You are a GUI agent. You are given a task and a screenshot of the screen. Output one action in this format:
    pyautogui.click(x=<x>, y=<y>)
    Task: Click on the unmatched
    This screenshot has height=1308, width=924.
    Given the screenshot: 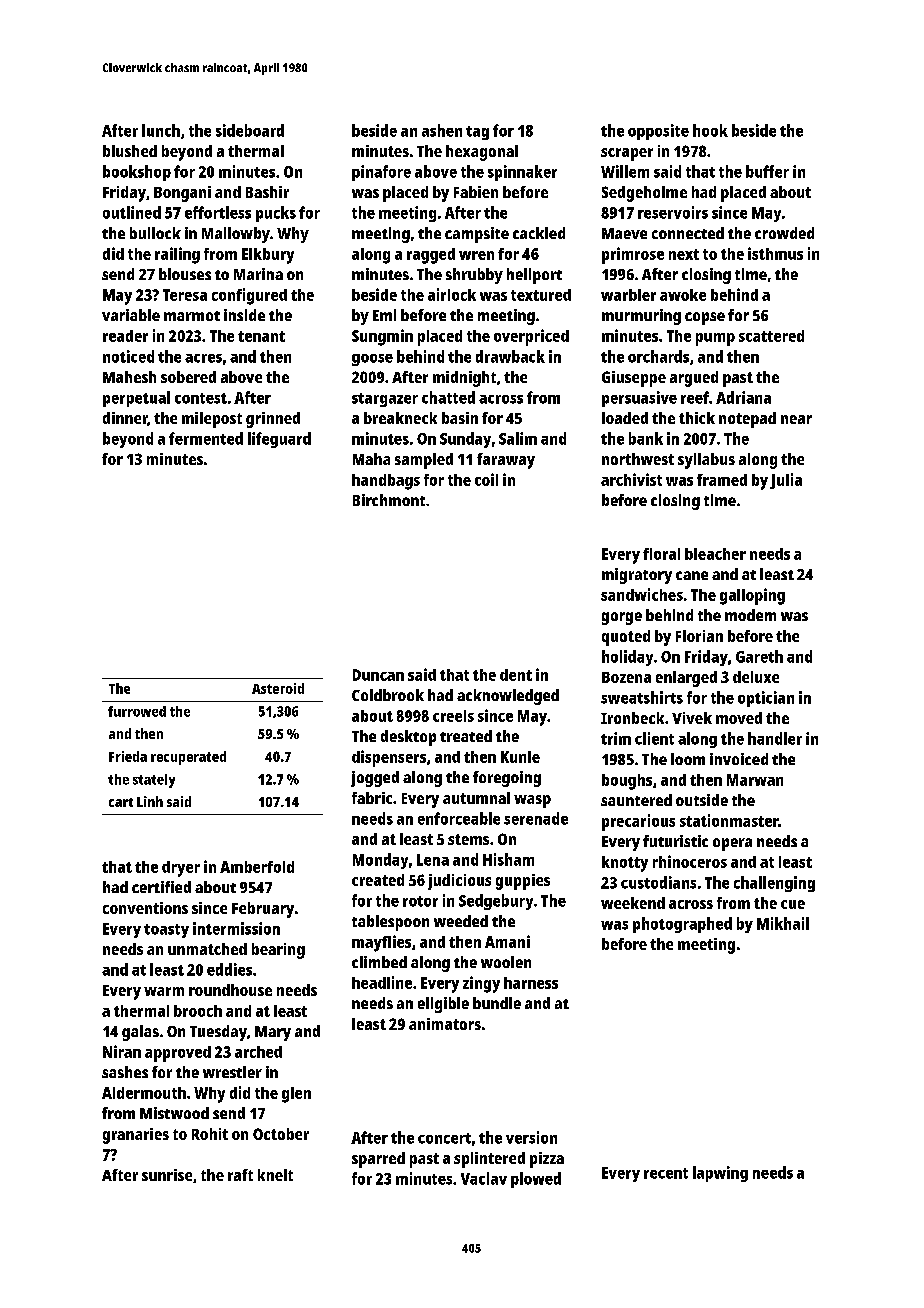 What is the action you would take?
    pyautogui.click(x=207, y=949)
